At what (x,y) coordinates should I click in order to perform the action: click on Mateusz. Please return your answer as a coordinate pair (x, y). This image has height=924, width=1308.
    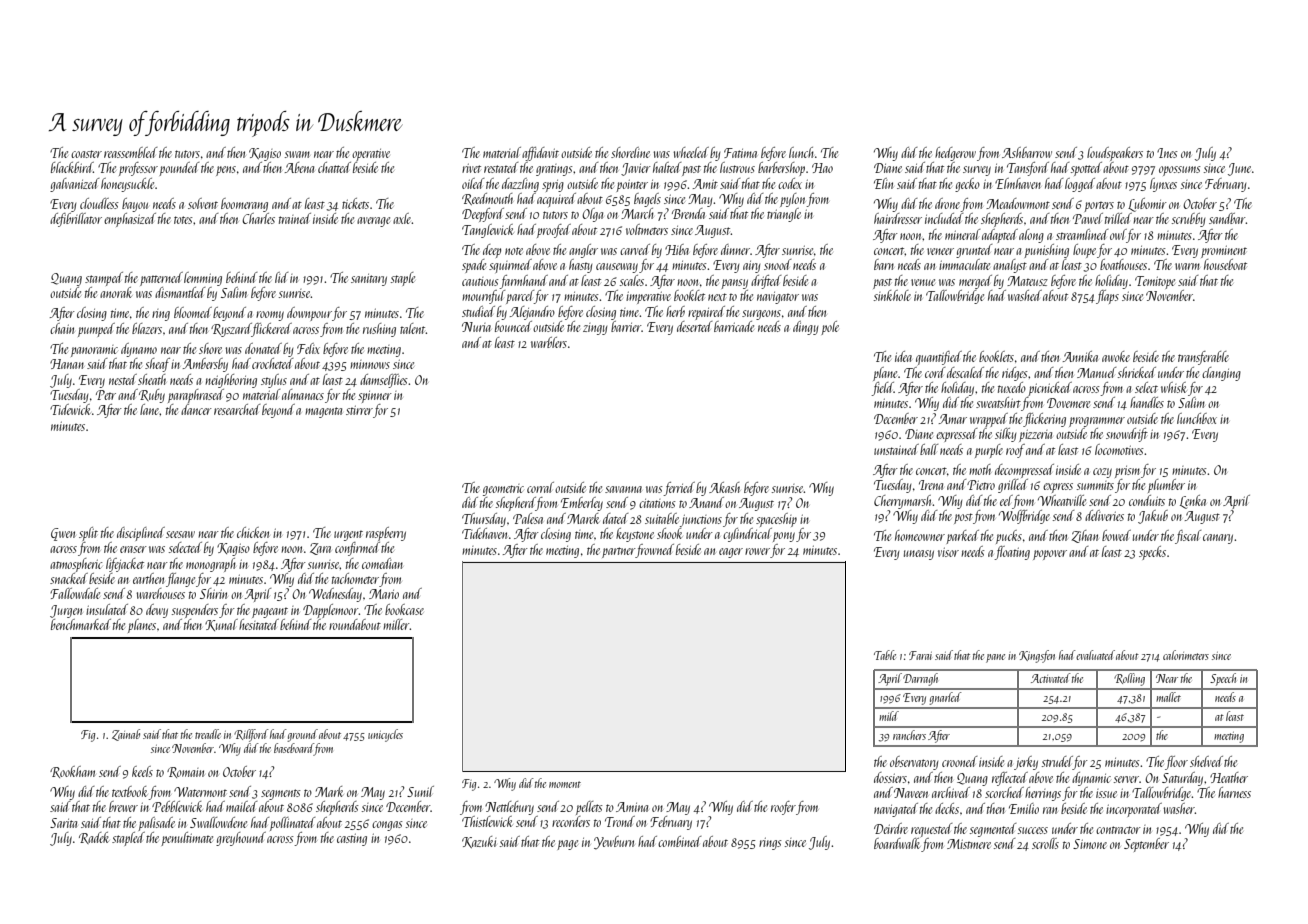
    Looking at the image, I should click on (1027, 281).
